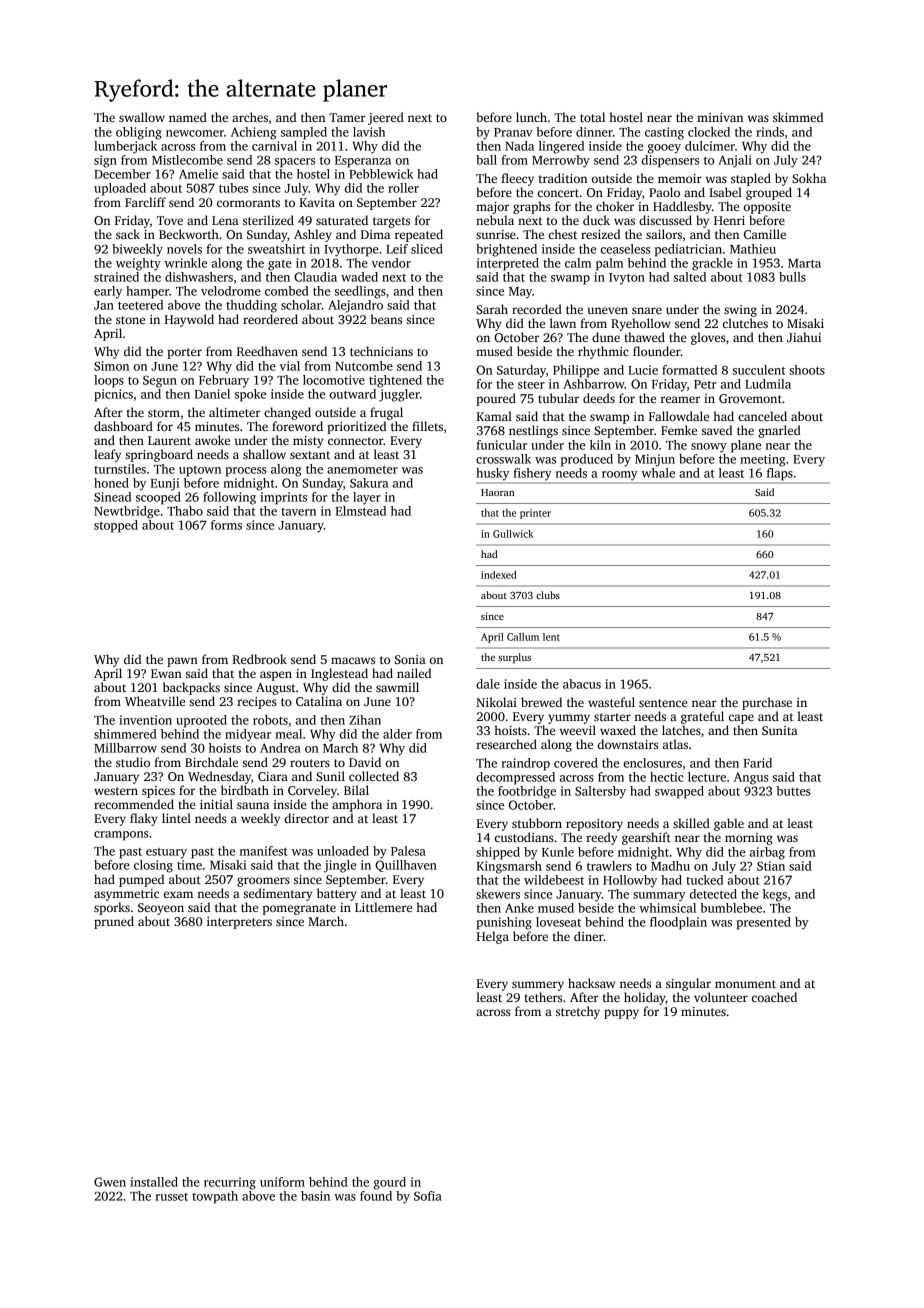 Image resolution: width=924 pixels, height=1308 pixels. What do you see at coordinates (110, 1182) in the page?
I see `Gwen` at bounding box center [110, 1182].
